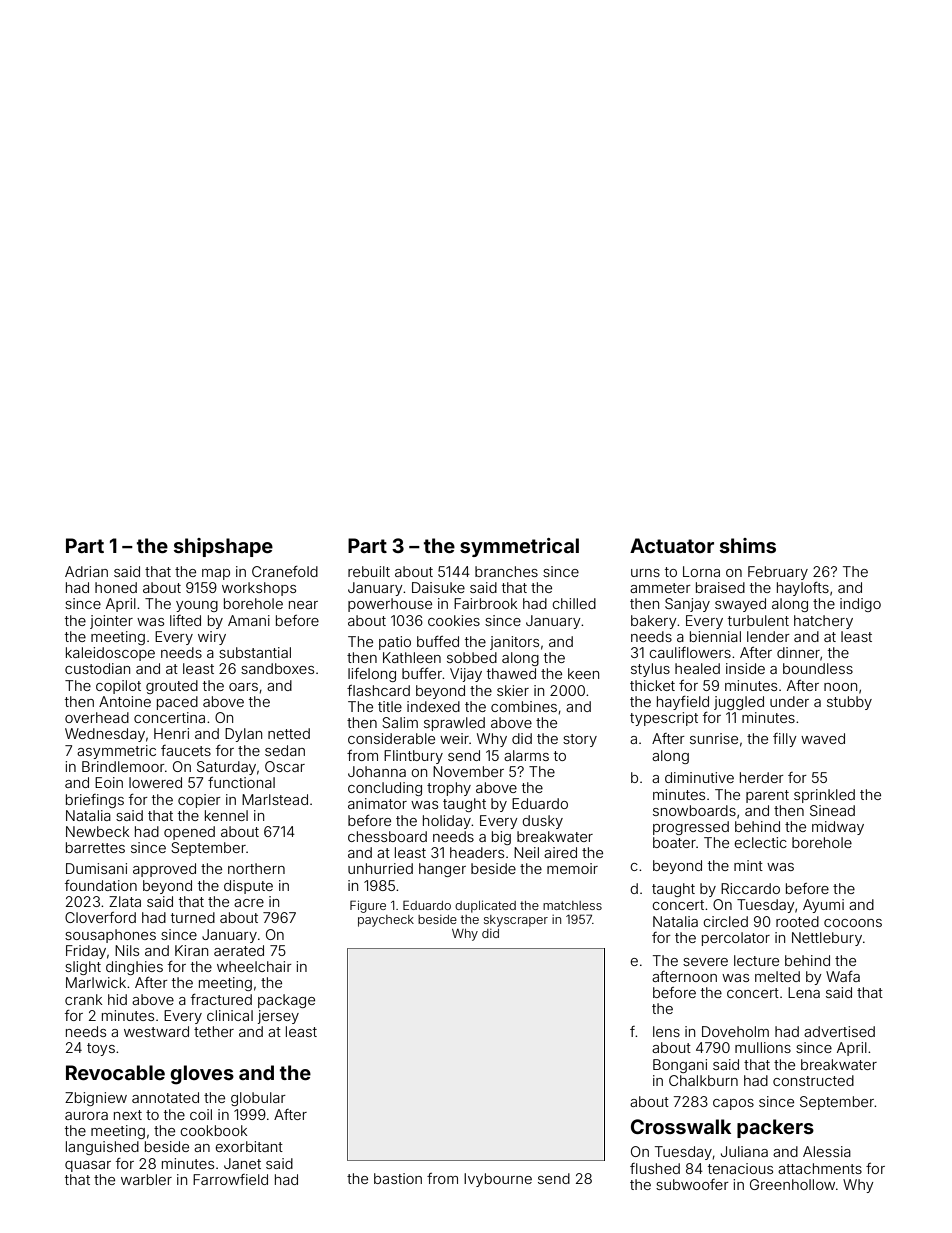 Image resolution: width=952 pixels, height=1233 pixels. Describe the element at coordinates (171, 733) in the screenshot. I see `Henri` at that location.
